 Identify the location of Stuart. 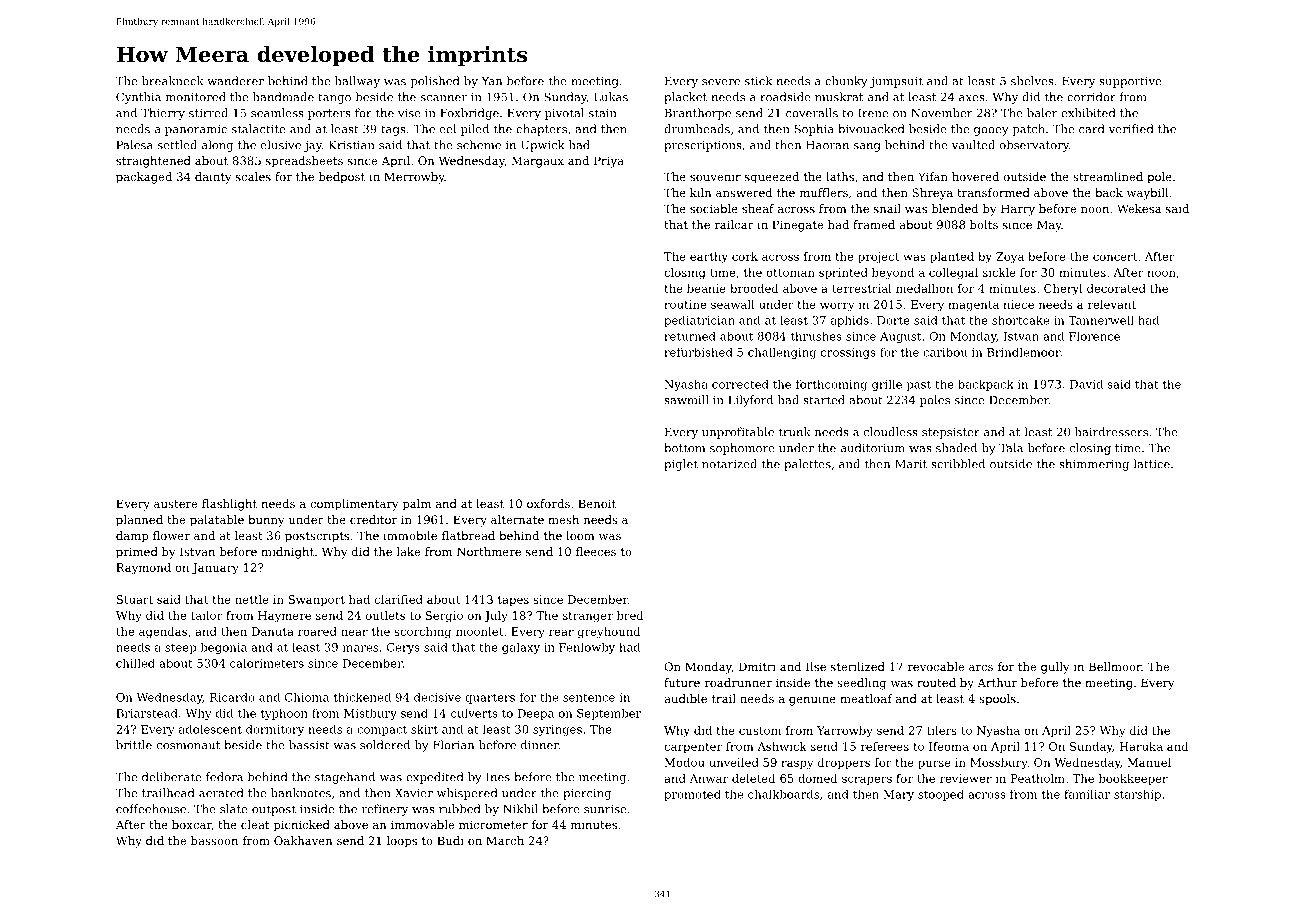
(135, 599).
